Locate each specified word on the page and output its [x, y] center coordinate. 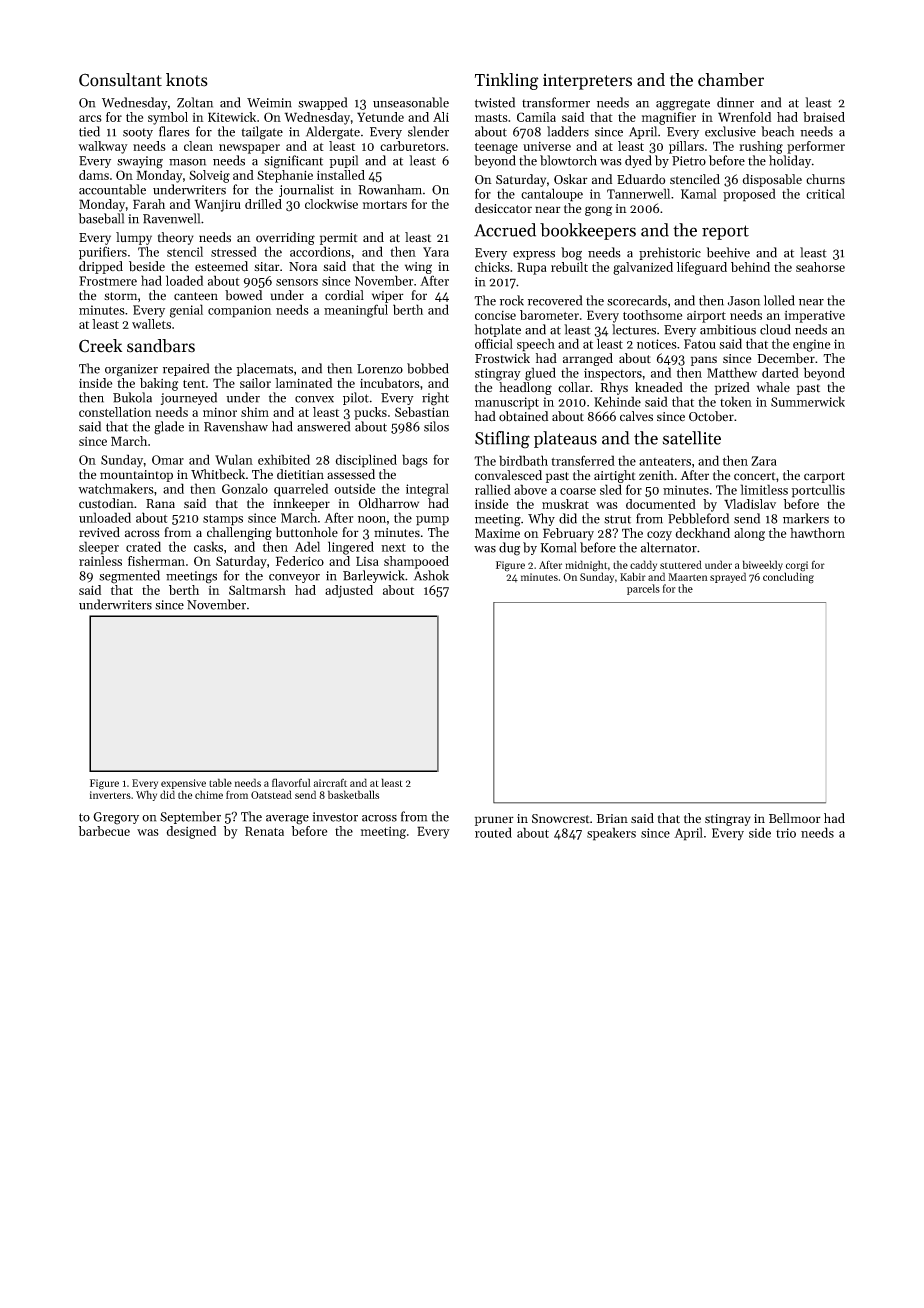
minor [220, 412]
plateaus [565, 439]
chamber [731, 80]
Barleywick [374, 576]
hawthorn [817, 533]
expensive [183, 784]
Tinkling [507, 81]
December [786, 358]
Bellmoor [795, 818]
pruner [494, 821]
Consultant [120, 80]
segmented [129, 577]
